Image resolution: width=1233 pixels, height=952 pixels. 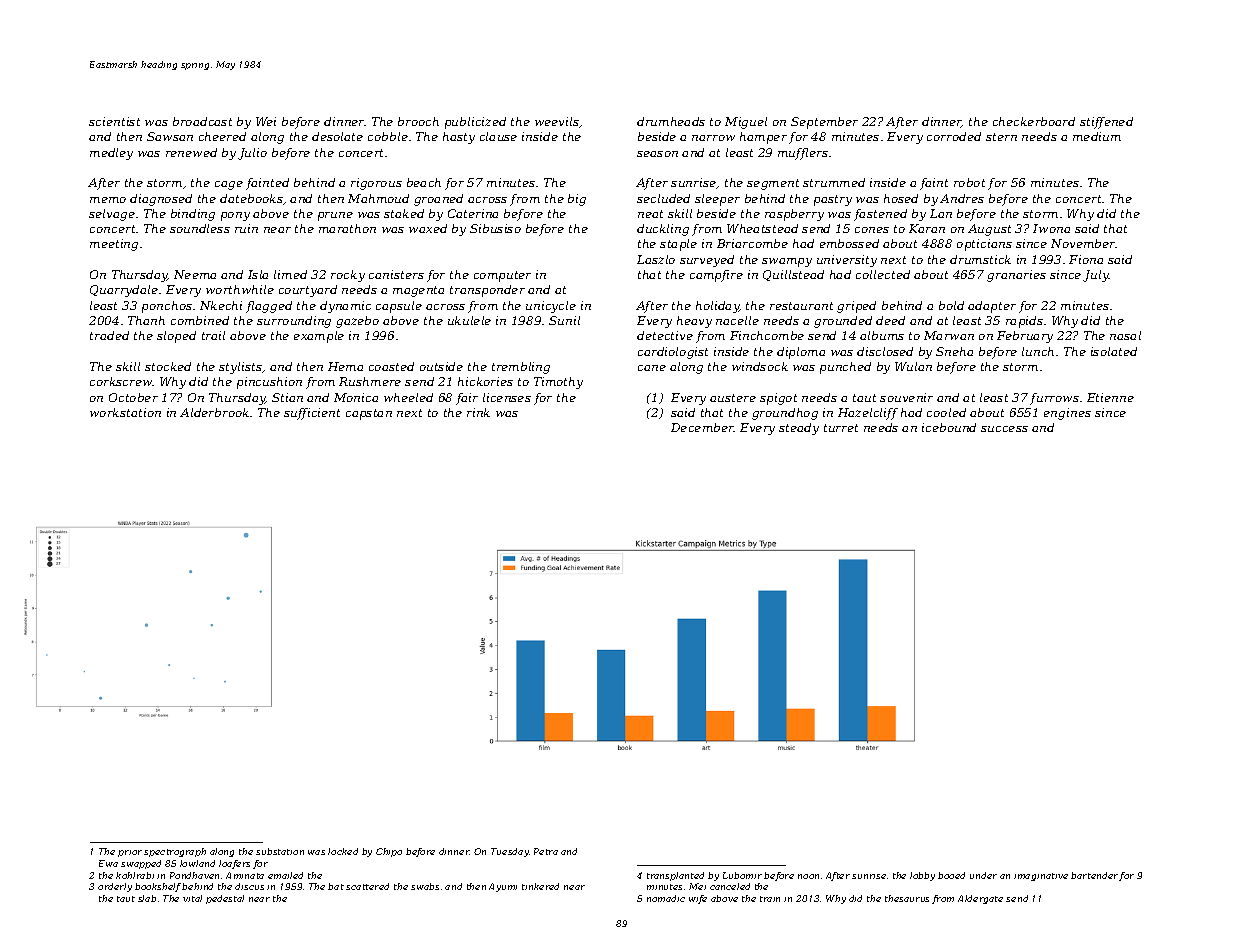 What do you see at coordinates (336, 886) in the document?
I see `bat` at bounding box center [336, 886].
